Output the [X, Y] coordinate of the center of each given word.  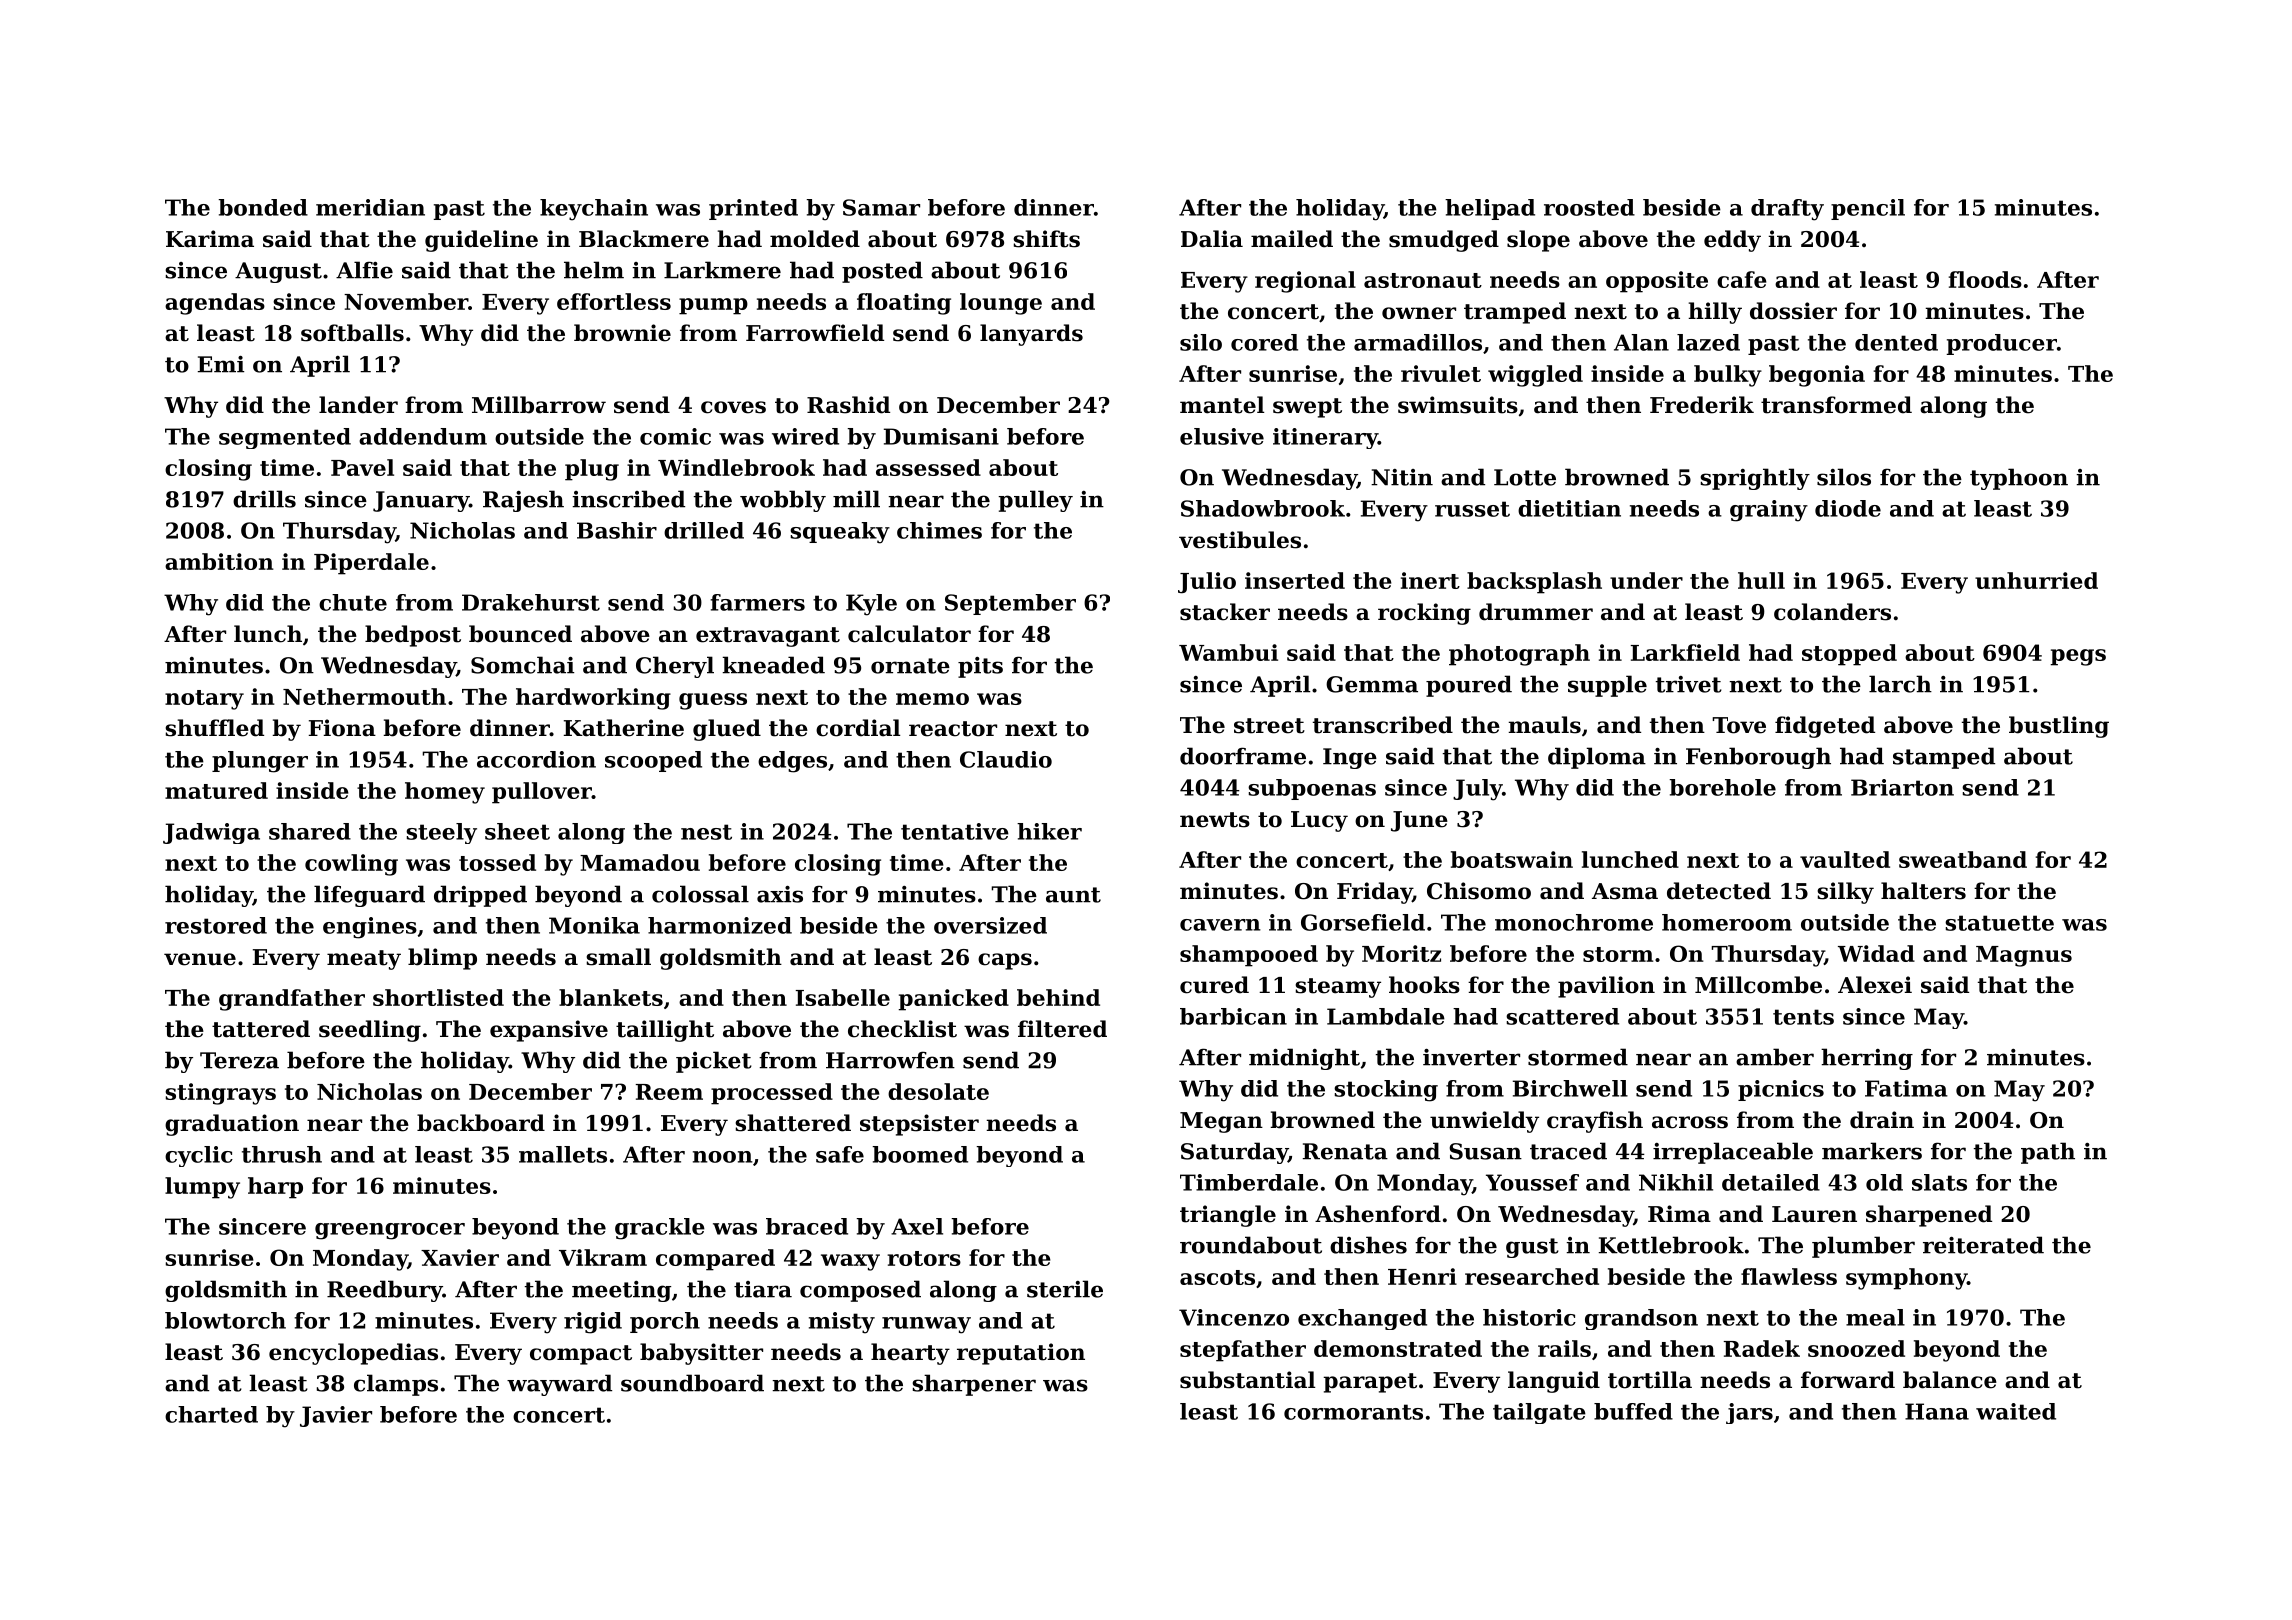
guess [713, 701]
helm [594, 270]
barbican [1233, 1016]
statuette [1999, 923]
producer [2001, 344]
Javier [336, 1416]
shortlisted [438, 997]
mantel [1222, 405]
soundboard [692, 1383]
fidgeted [1825, 727]
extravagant [768, 637]
